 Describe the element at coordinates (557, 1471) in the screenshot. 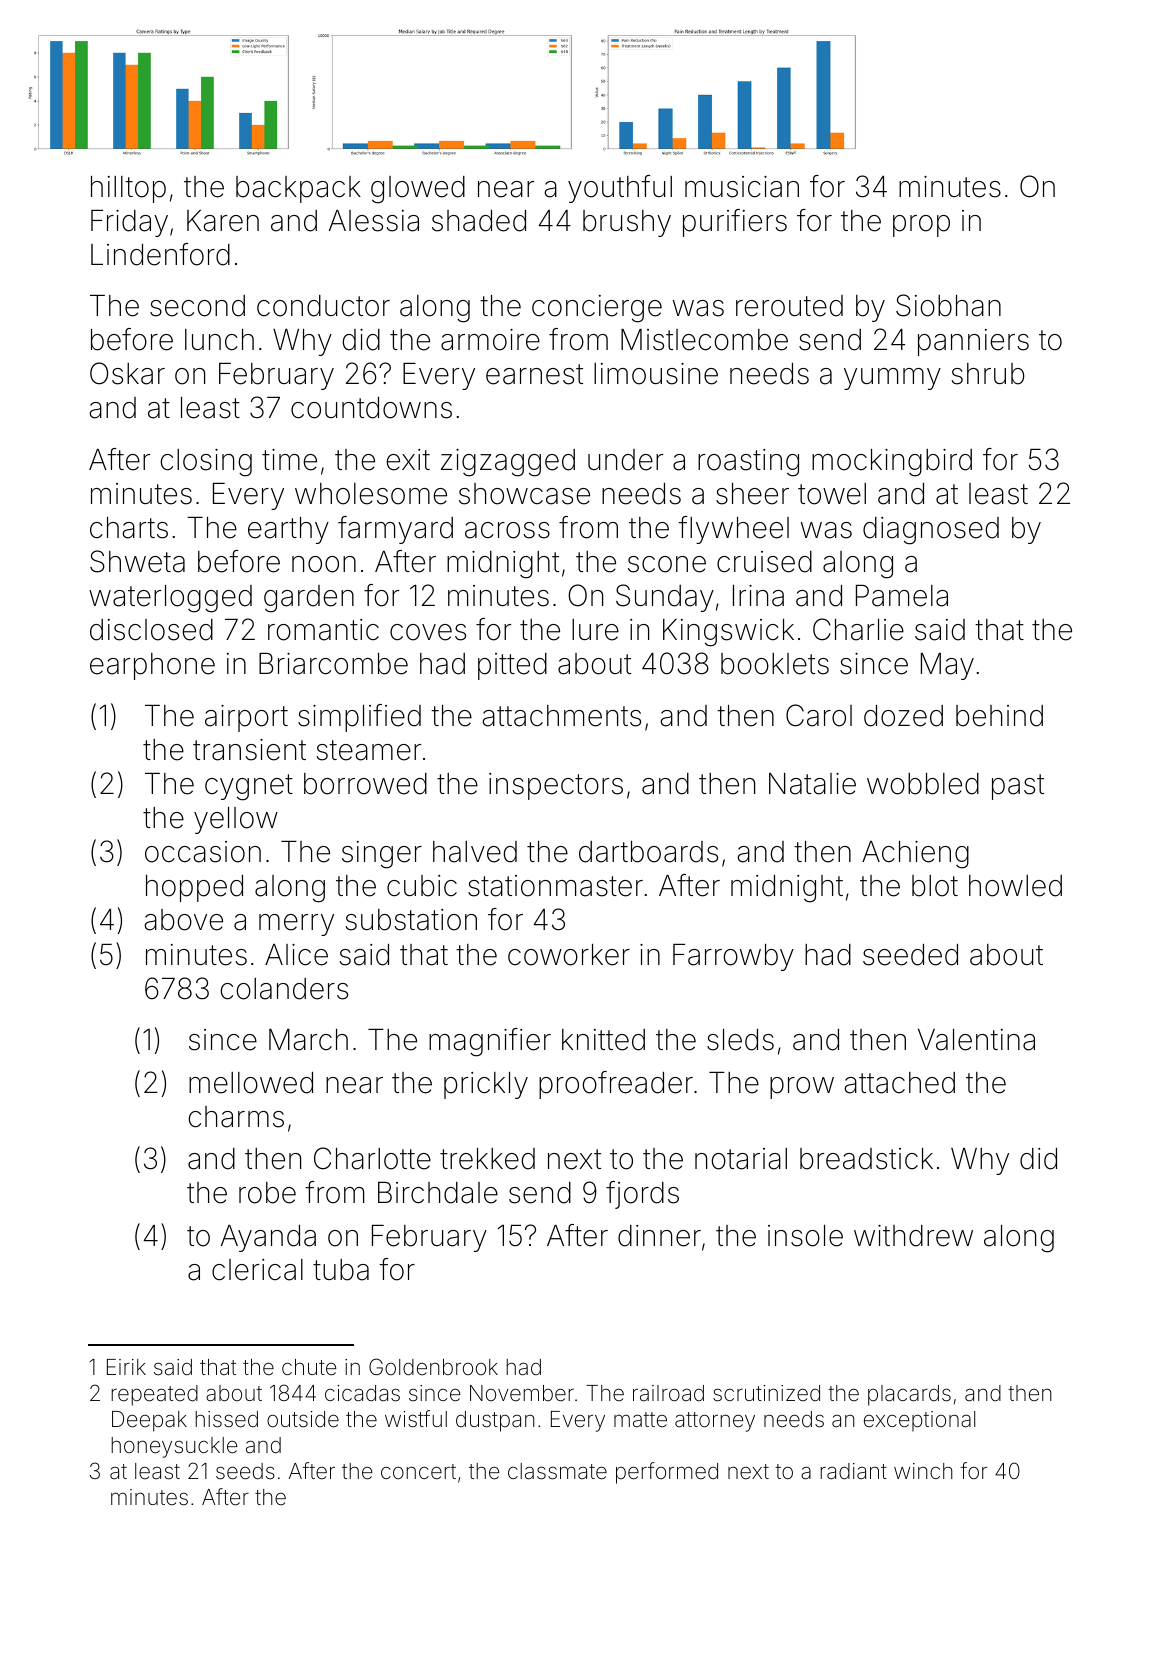

I see `classmate` at that location.
